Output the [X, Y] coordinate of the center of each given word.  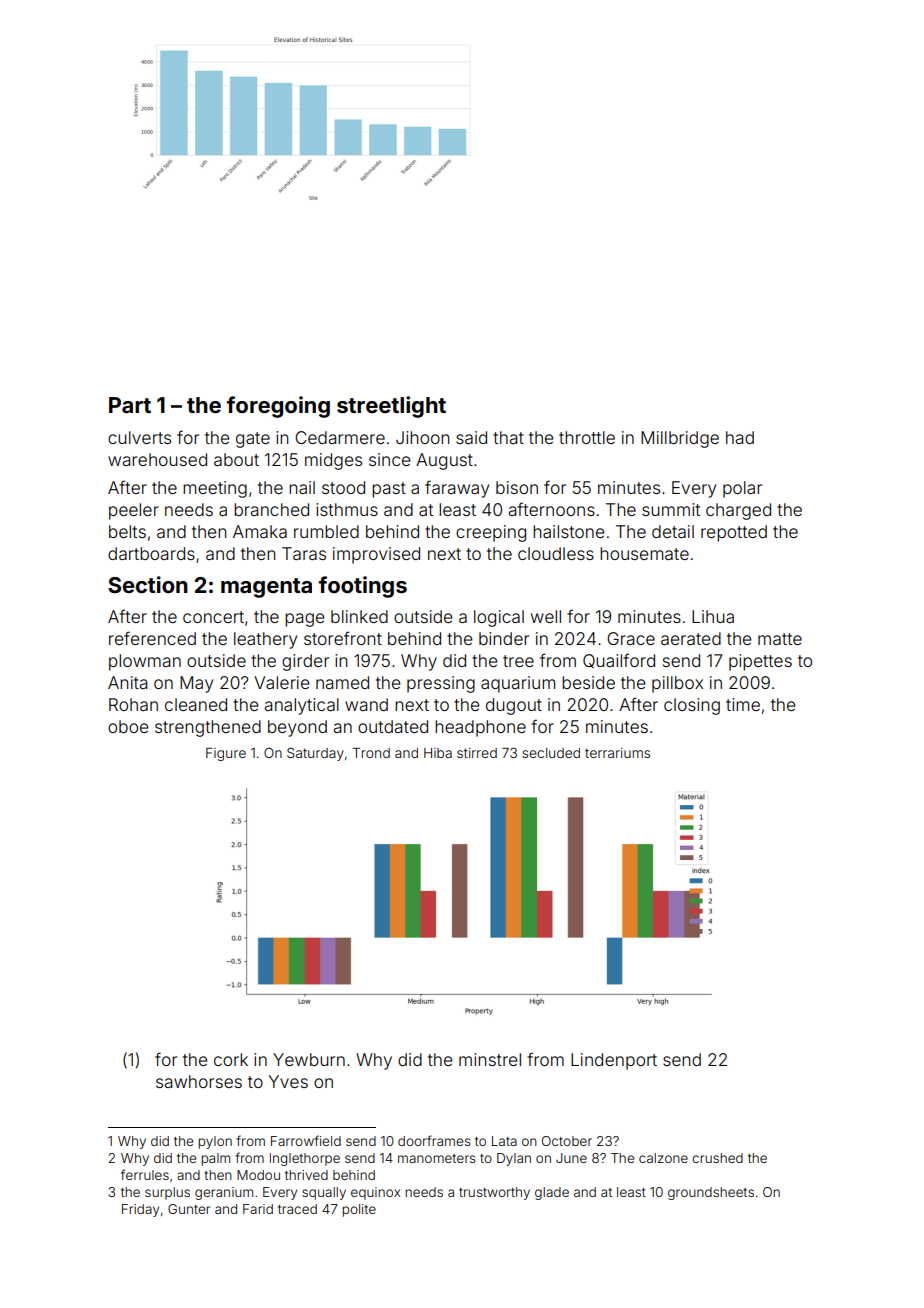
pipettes [760, 662]
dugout [514, 706]
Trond [371, 753]
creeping [491, 533]
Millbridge [680, 439]
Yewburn [309, 1059]
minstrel [490, 1059]
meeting [215, 489]
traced [297, 1209]
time [743, 704]
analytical [302, 706]
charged [738, 511]
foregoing [278, 407]
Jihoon [422, 437]
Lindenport [614, 1061]
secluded [551, 753]
